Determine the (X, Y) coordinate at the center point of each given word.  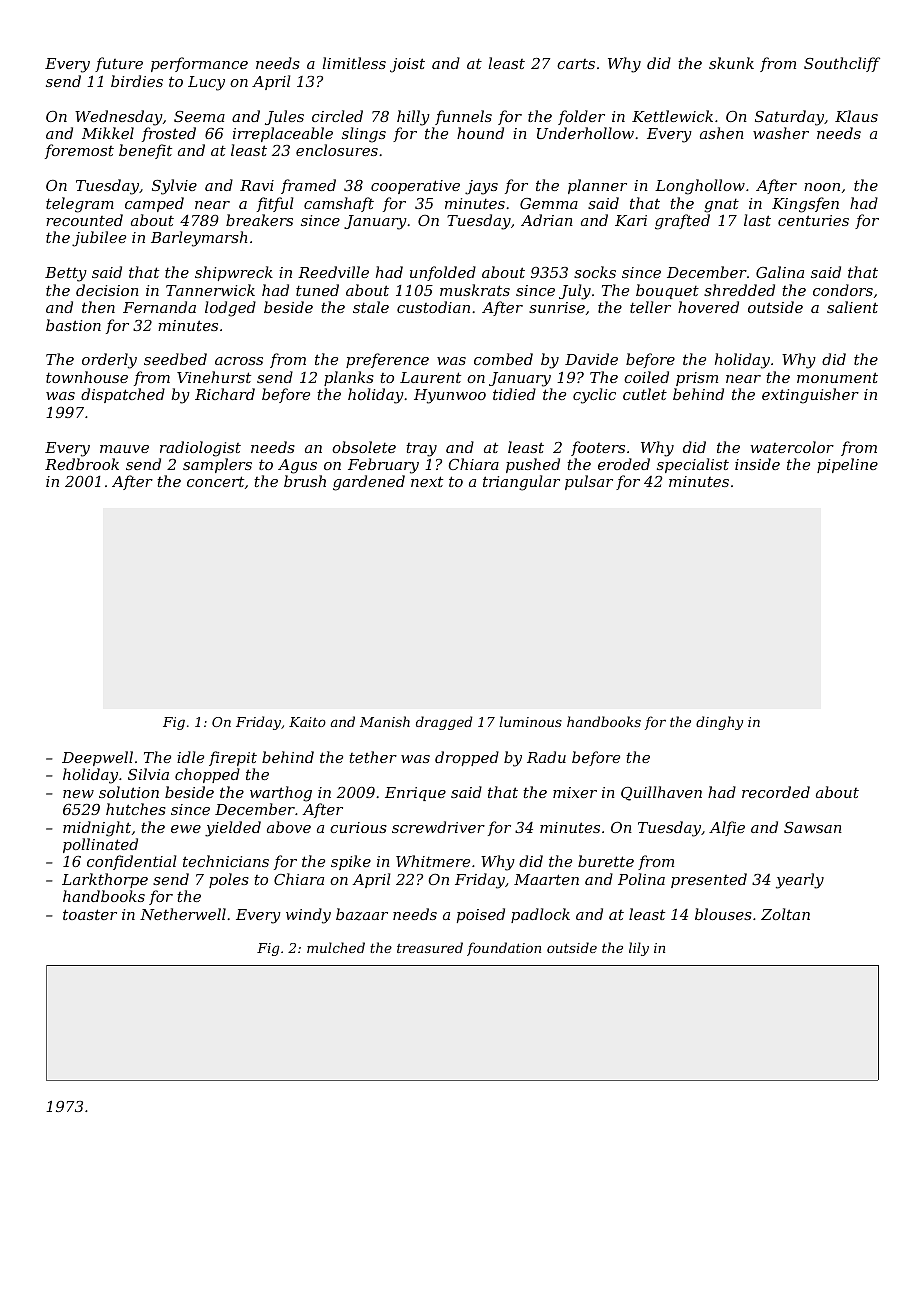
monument (837, 377)
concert (215, 481)
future (119, 64)
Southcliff (842, 64)
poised (481, 915)
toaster (90, 914)
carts (576, 64)
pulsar (589, 482)
